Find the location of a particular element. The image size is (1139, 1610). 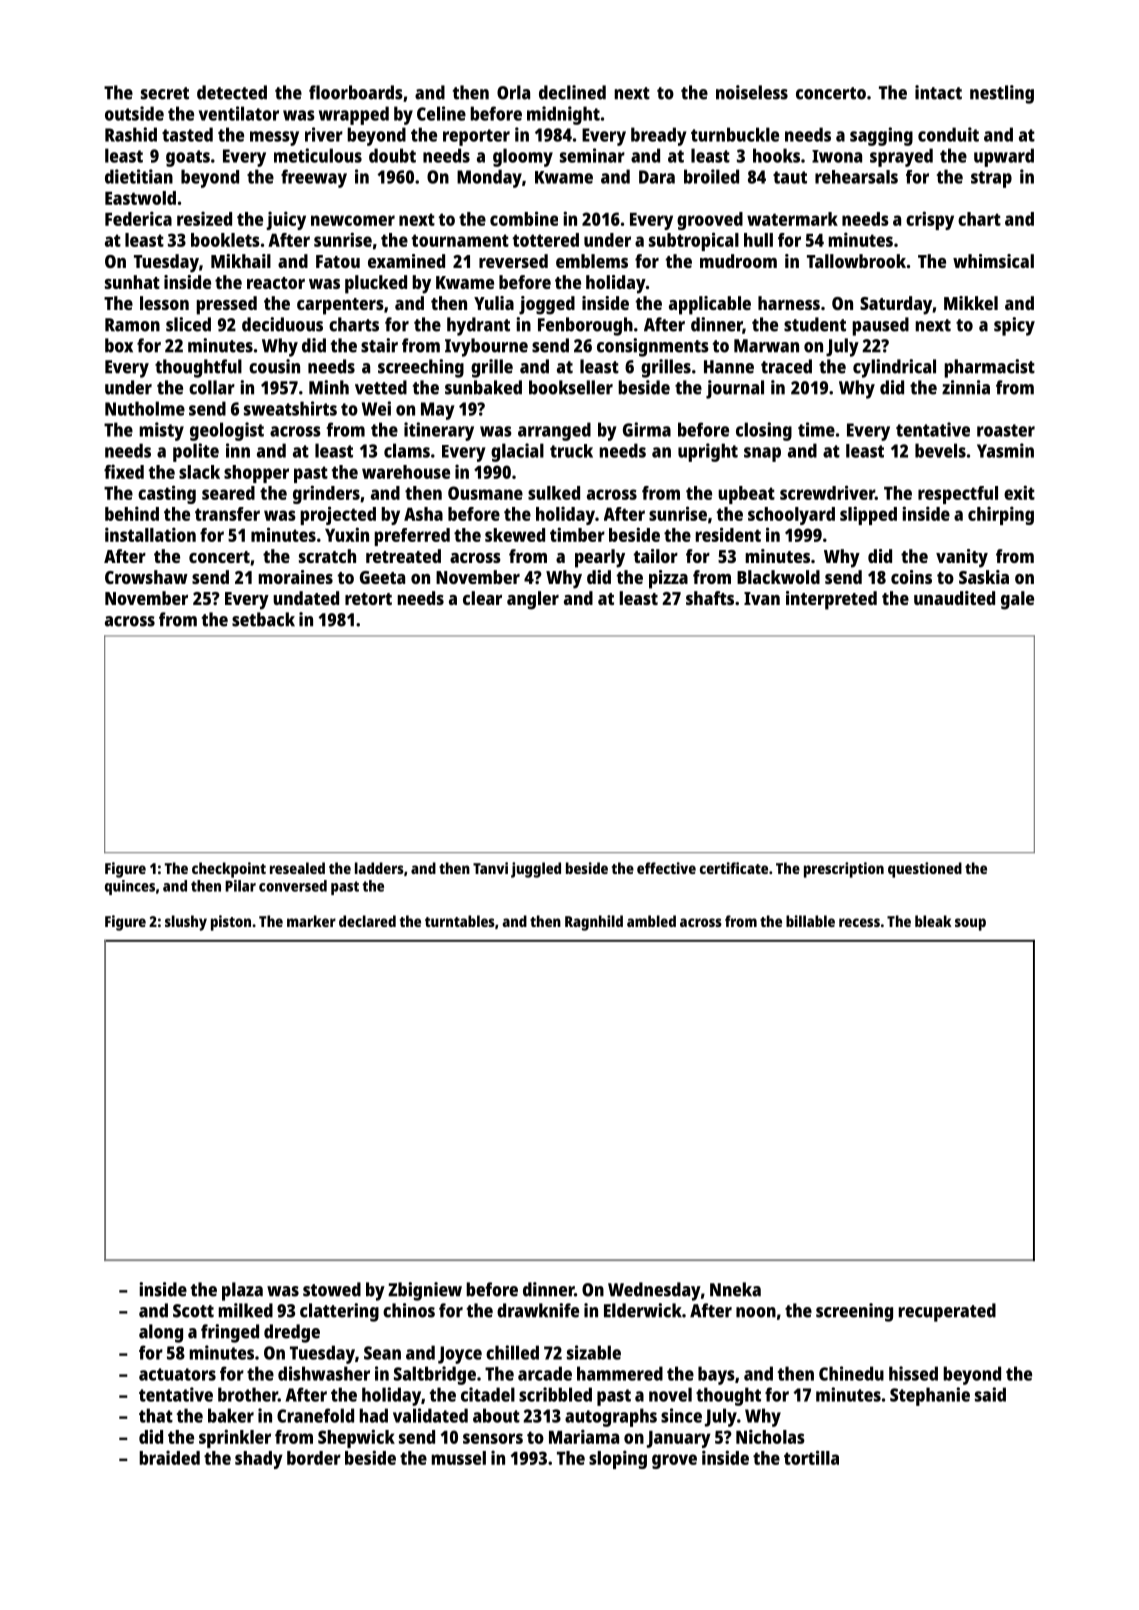

questioned is located at coordinates (925, 870).
